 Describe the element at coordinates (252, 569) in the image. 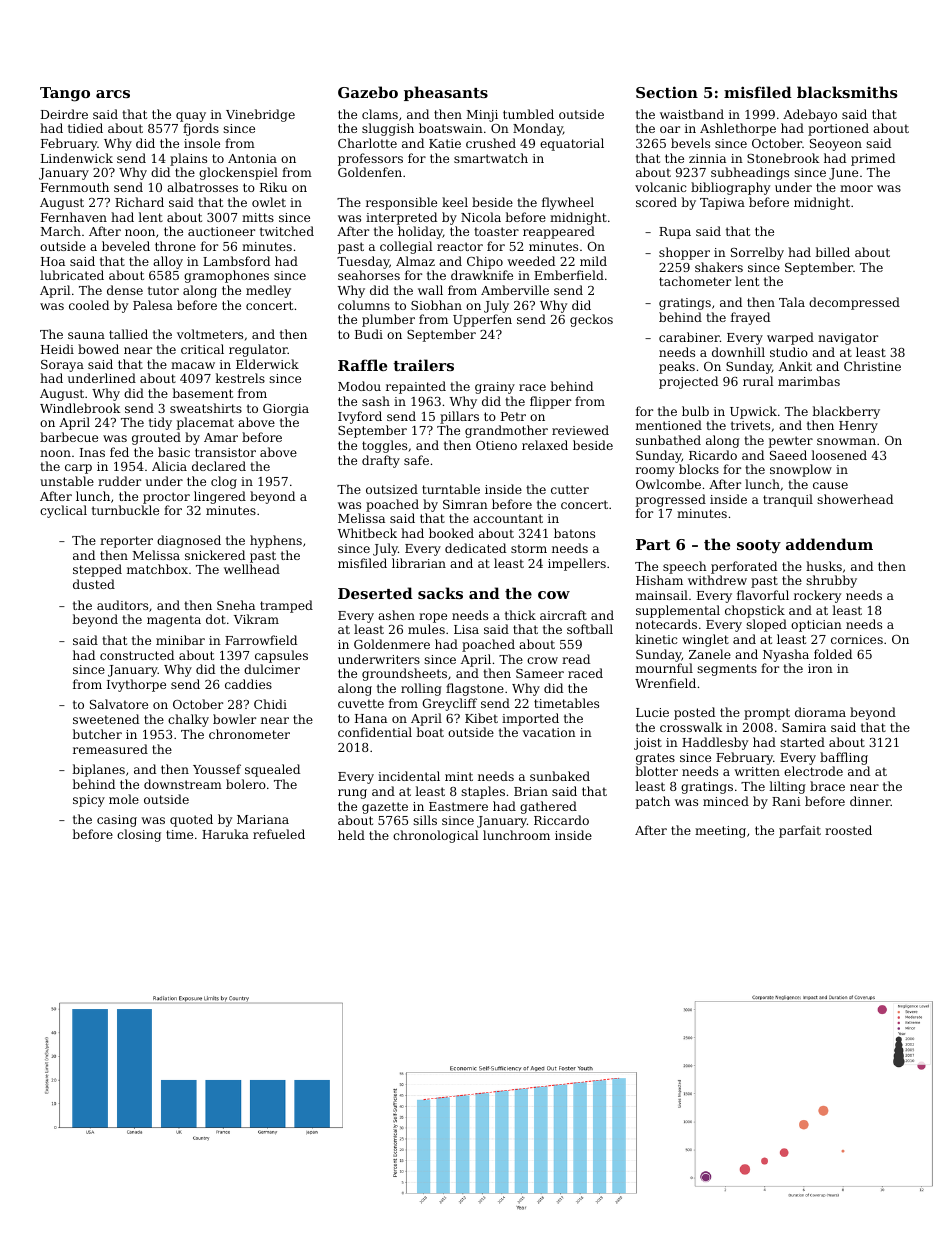

I see `wellhead` at that location.
